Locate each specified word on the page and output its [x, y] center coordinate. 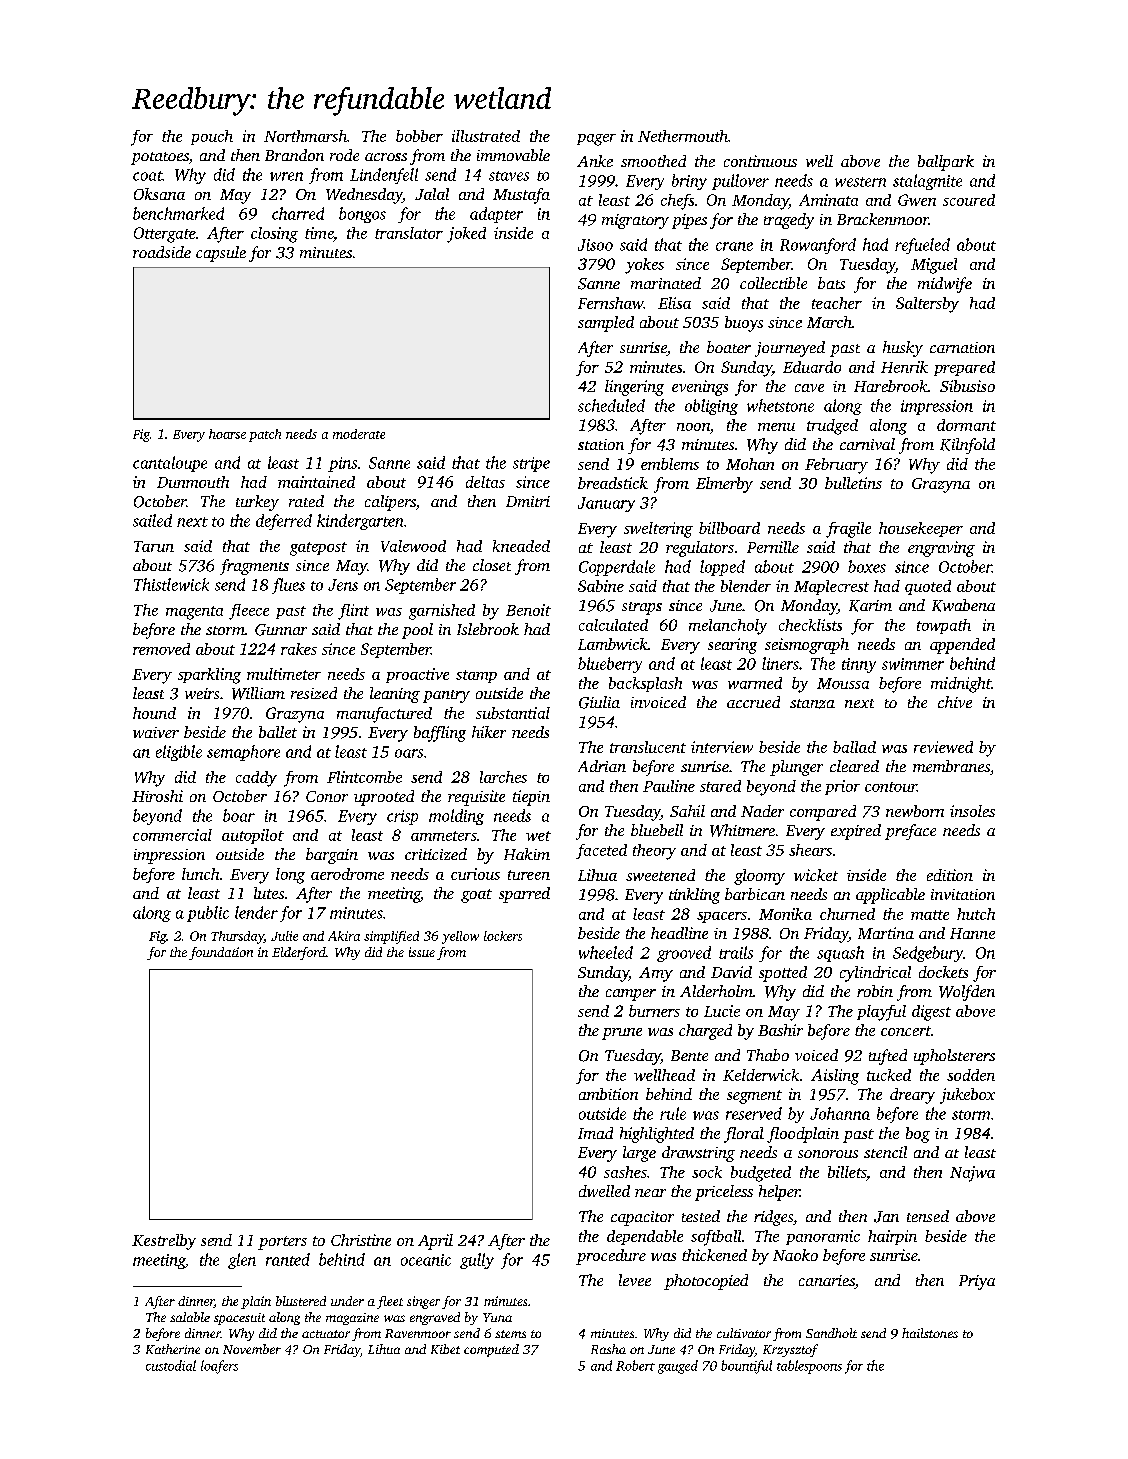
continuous [760, 161]
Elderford [299, 953]
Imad [595, 1133]
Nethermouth [683, 136]
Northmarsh [305, 136]
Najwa [972, 1174]
